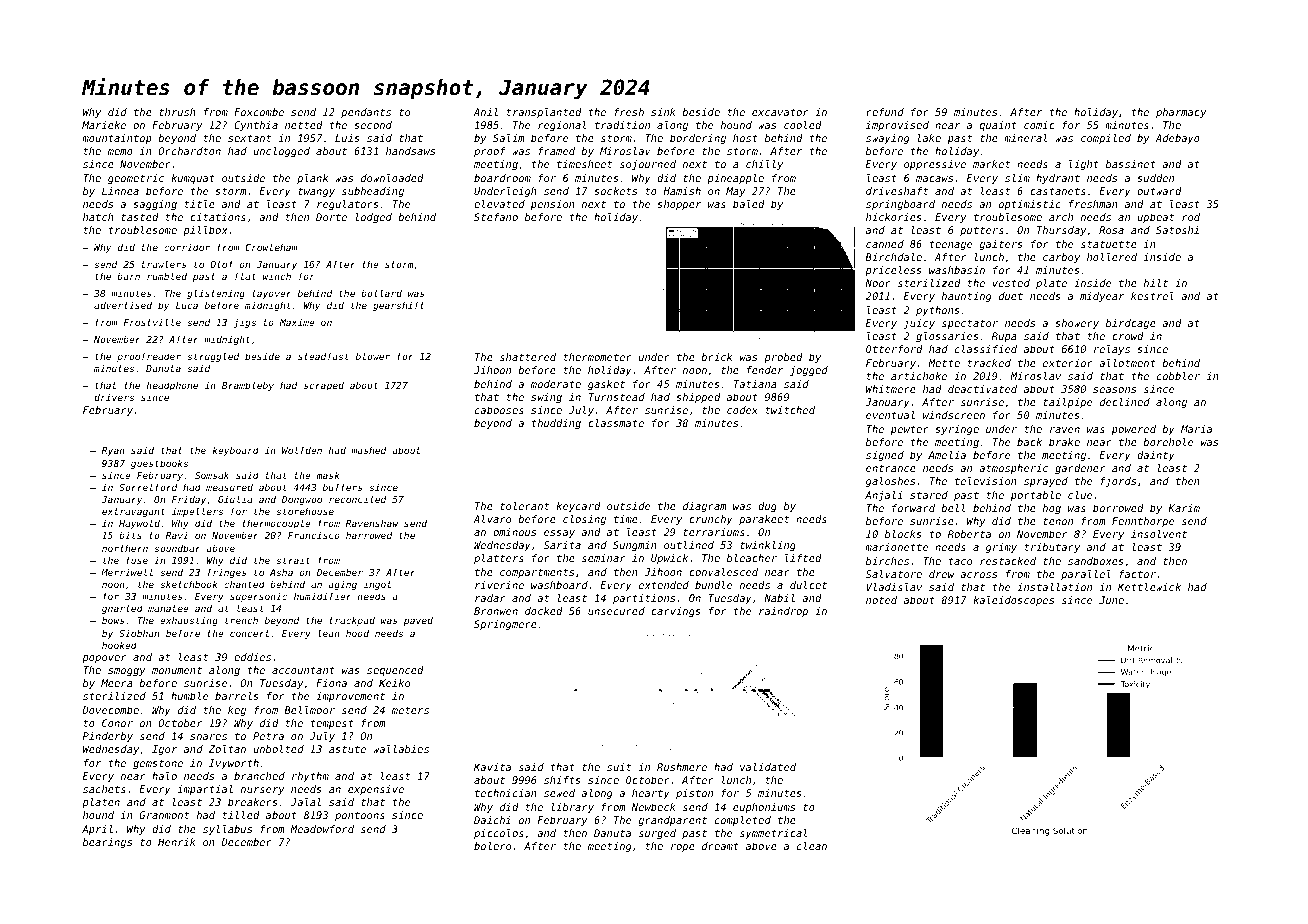  What do you see at coordinates (322, 829) in the page?
I see `Meadowford` at bounding box center [322, 829].
